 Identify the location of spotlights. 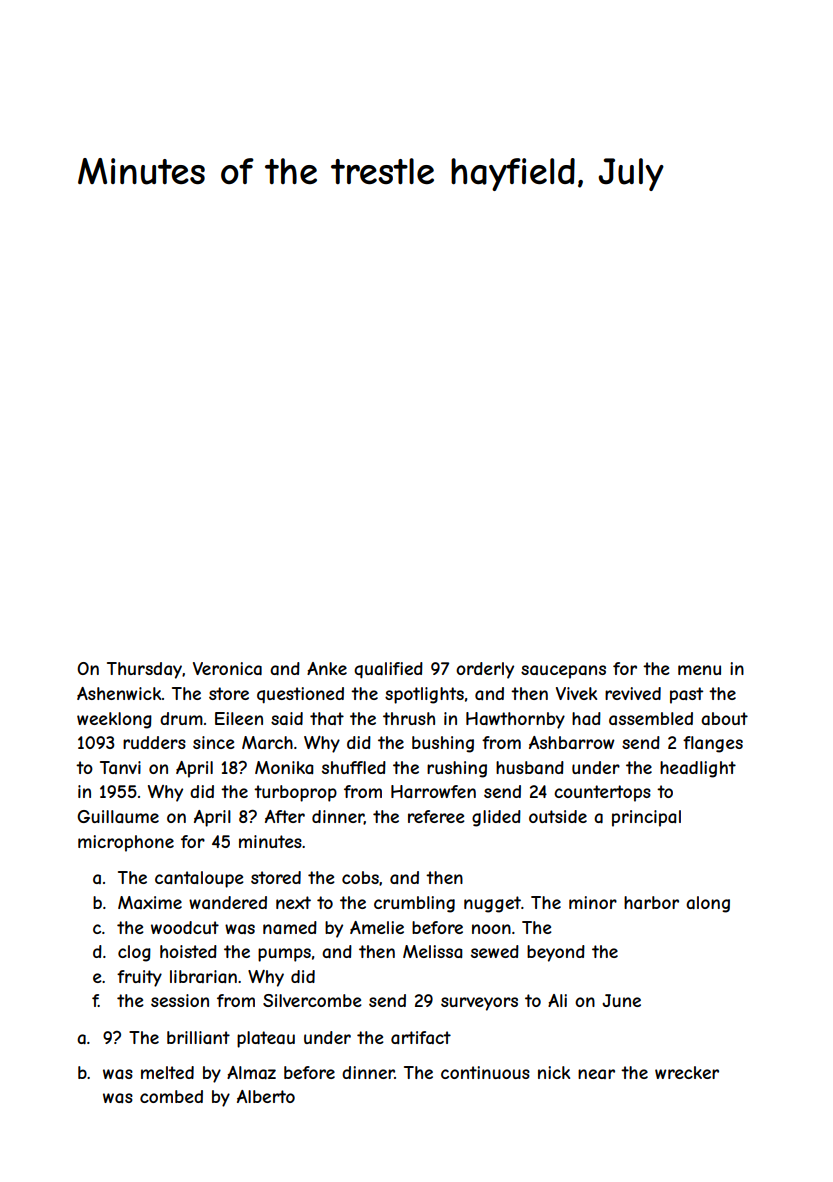
(424, 695).
